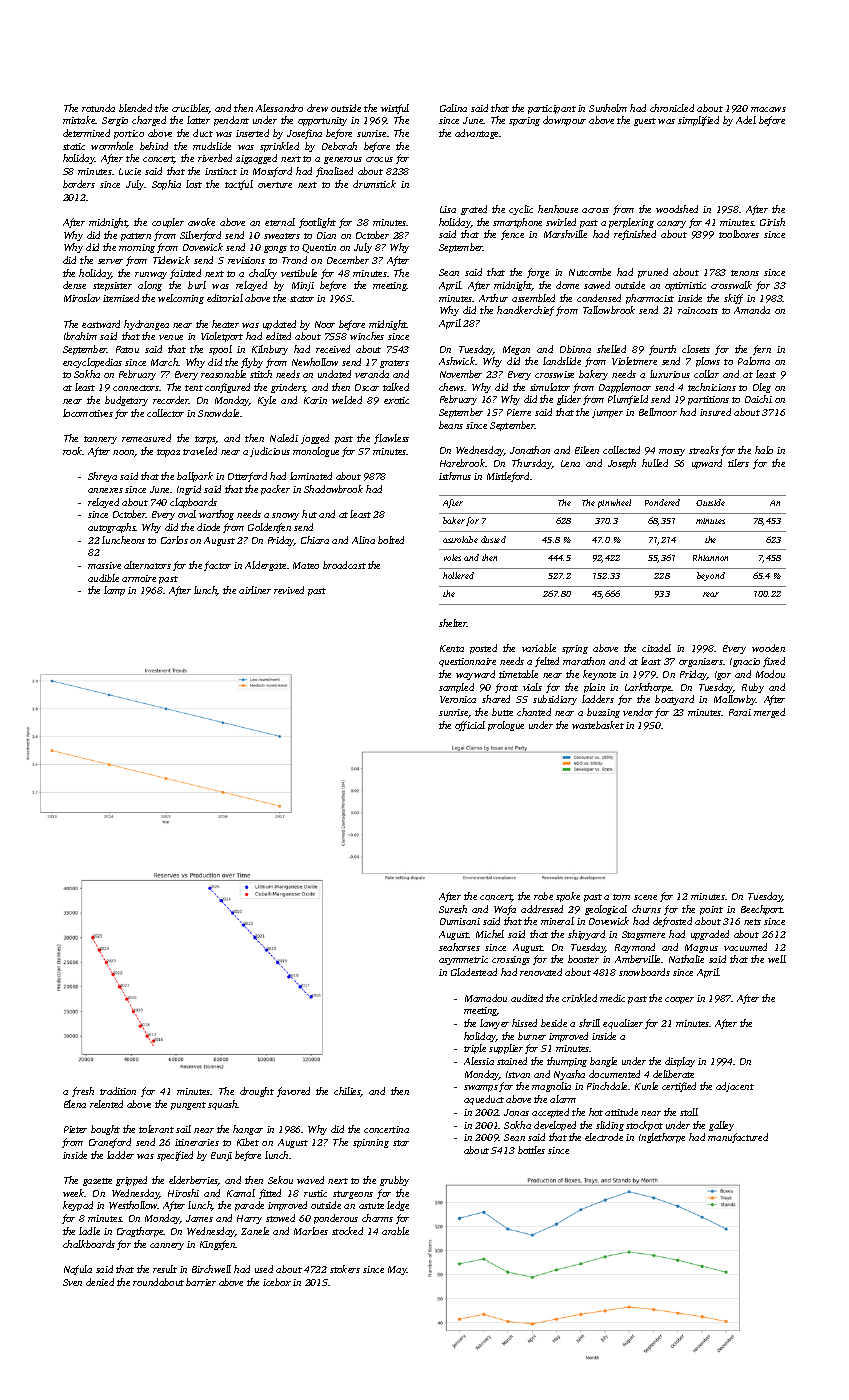 Image resolution: width=849 pixels, height=1400 pixels. Describe the element at coordinates (98, 108) in the document. I see `rotunda` at that location.
